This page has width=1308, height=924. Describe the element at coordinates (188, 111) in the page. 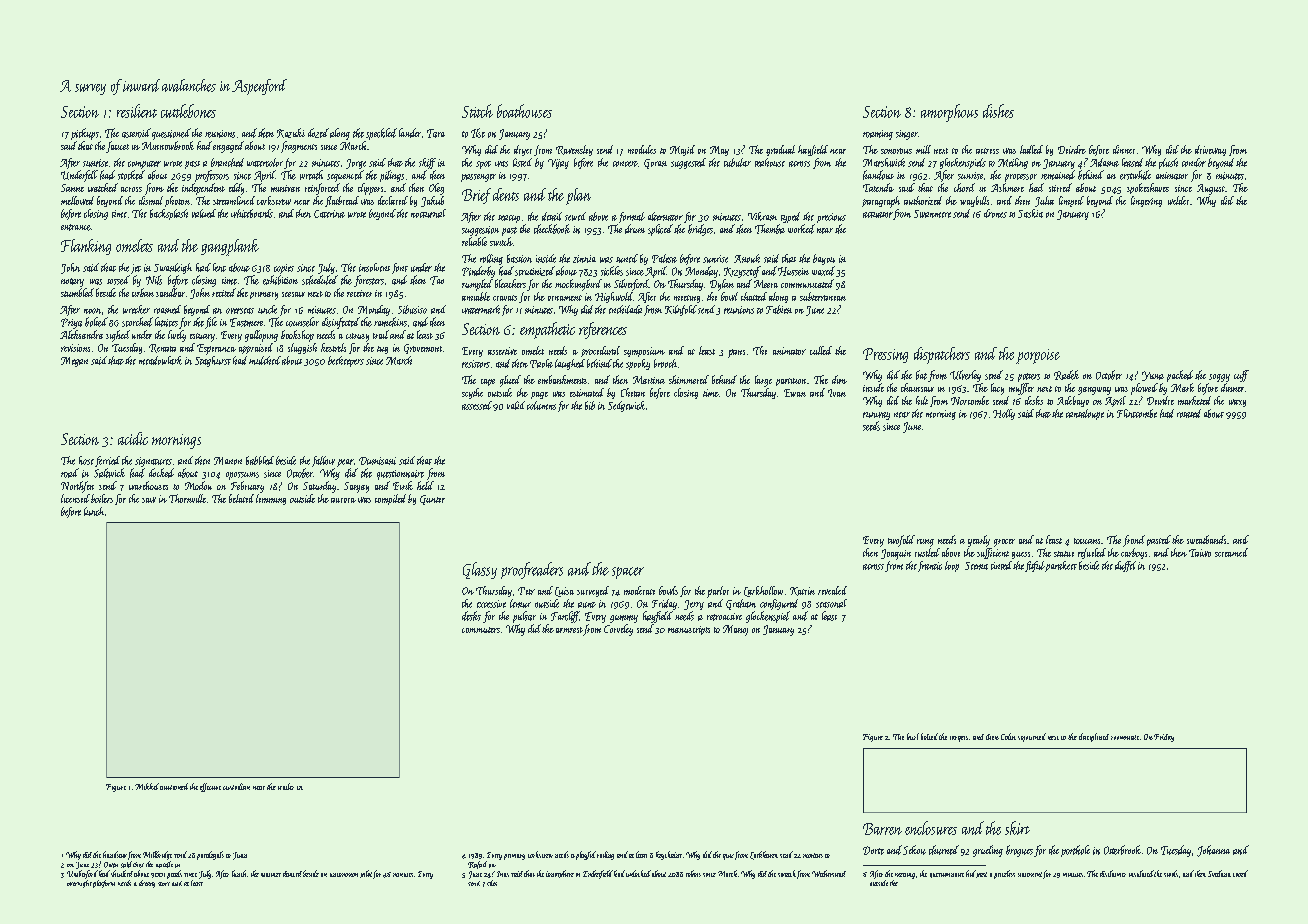

I see `cuttlebones` at that location.
